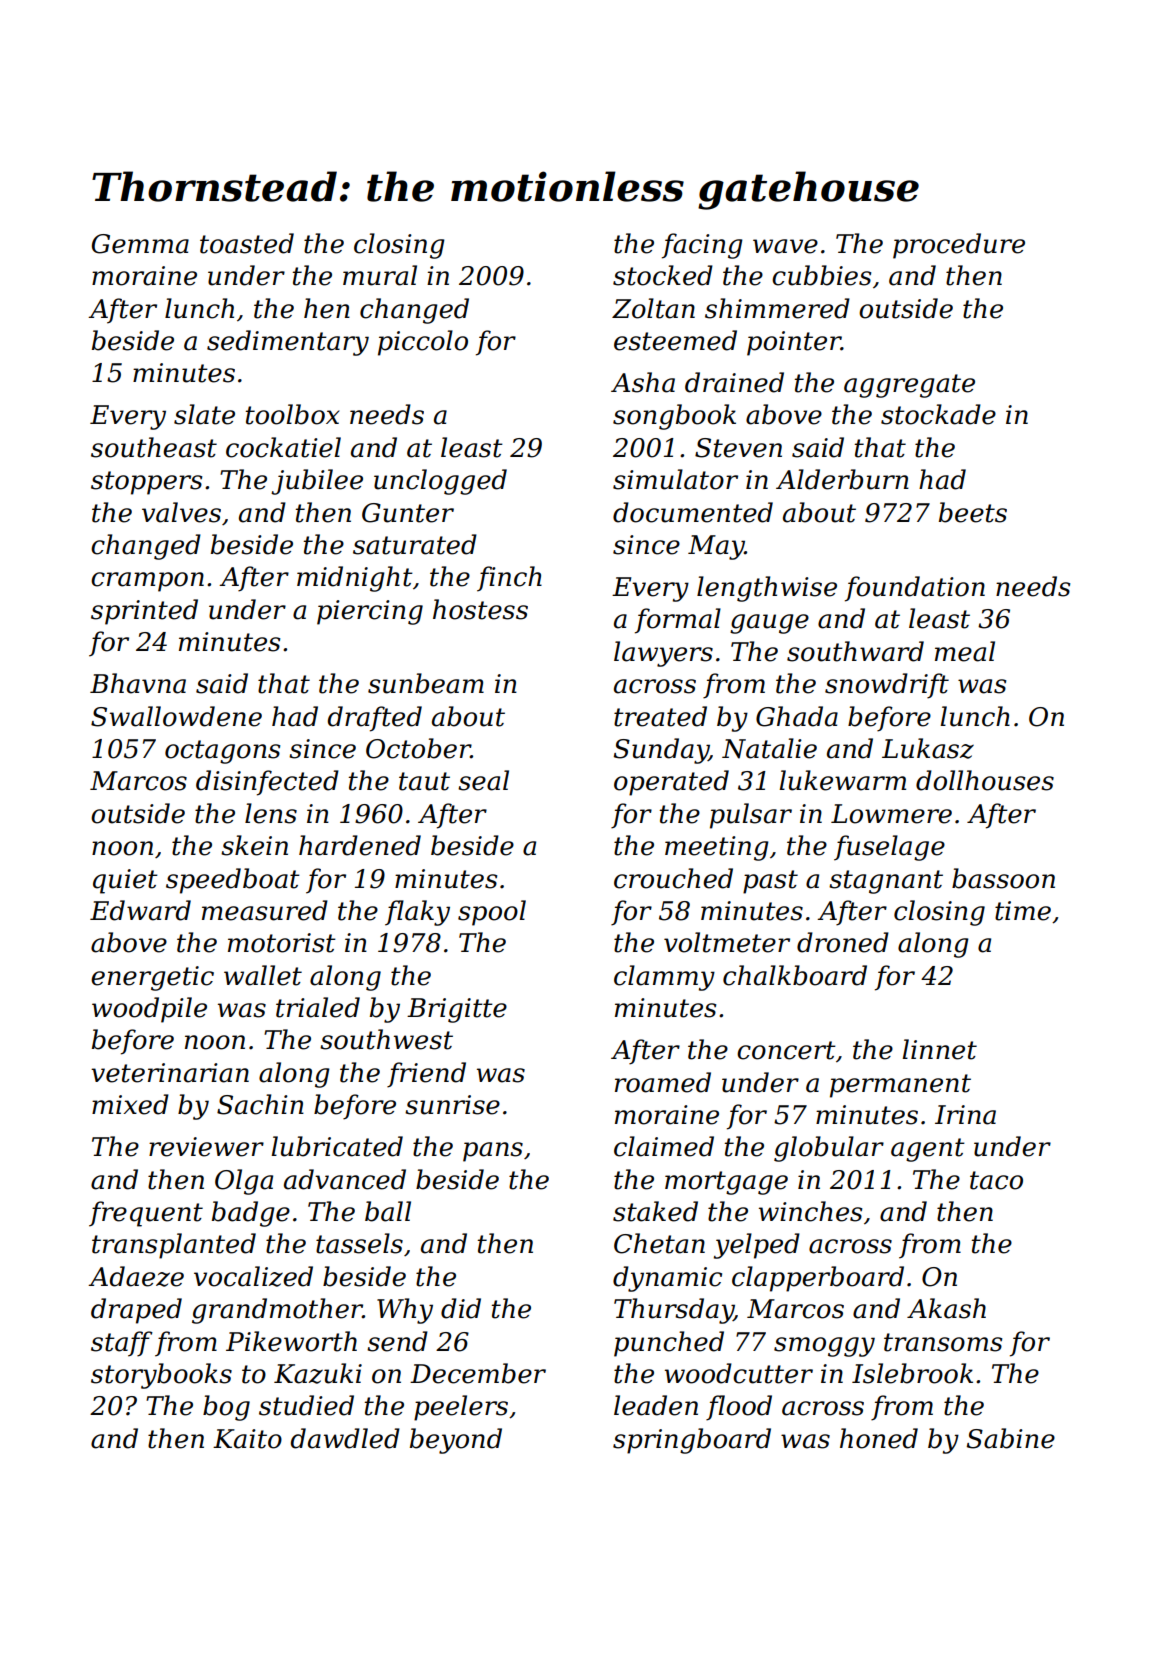 The width and height of the document is (1165, 1654). What do you see at coordinates (375, 719) in the document?
I see `drafted` at bounding box center [375, 719].
